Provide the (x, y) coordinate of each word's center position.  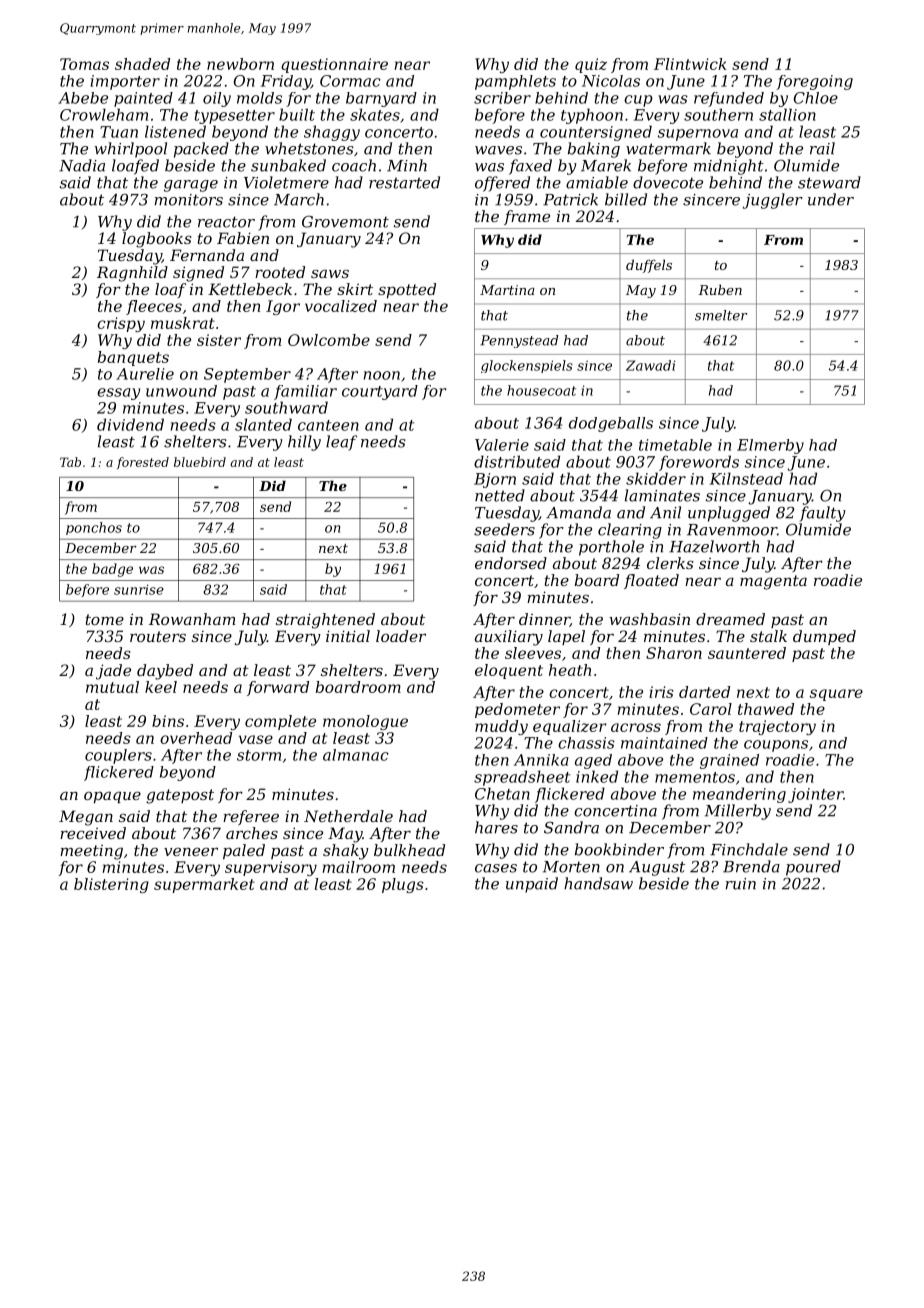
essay (118, 394)
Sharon (674, 653)
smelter (721, 315)
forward (278, 688)
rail (822, 148)
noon (382, 375)
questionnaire (334, 65)
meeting (91, 852)
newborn (240, 64)
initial (348, 636)
